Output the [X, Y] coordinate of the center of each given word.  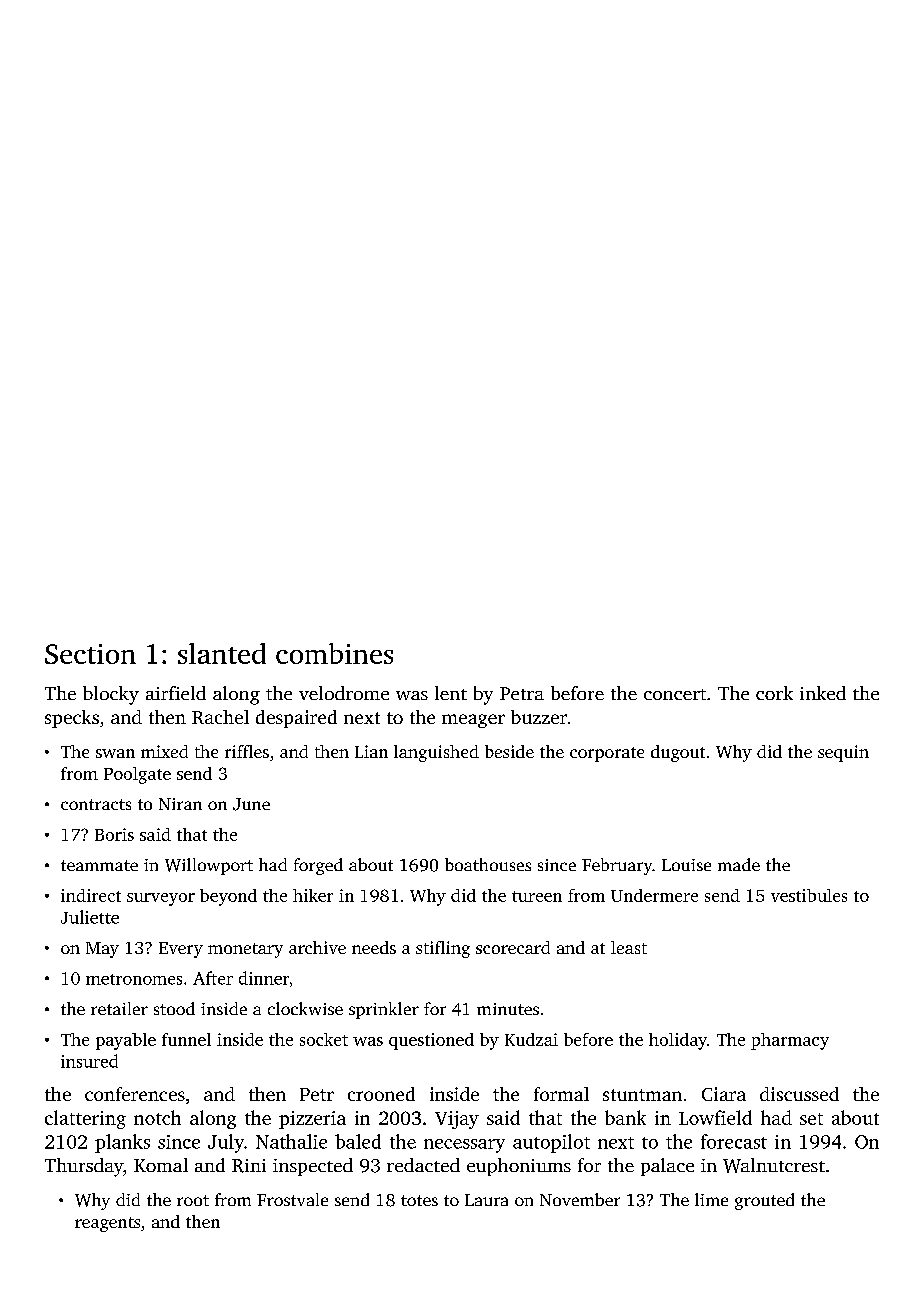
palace [667, 1167]
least [629, 947]
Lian [371, 751]
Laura [486, 1200]
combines [334, 653]
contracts [96, 804]
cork [774, 693]
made [739, 864]
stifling [443, 949]
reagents [107, 1224]
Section [90, 654]
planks [122, 1143]
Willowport [209, 866]
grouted [764, 1201]
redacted [423, 1165]
